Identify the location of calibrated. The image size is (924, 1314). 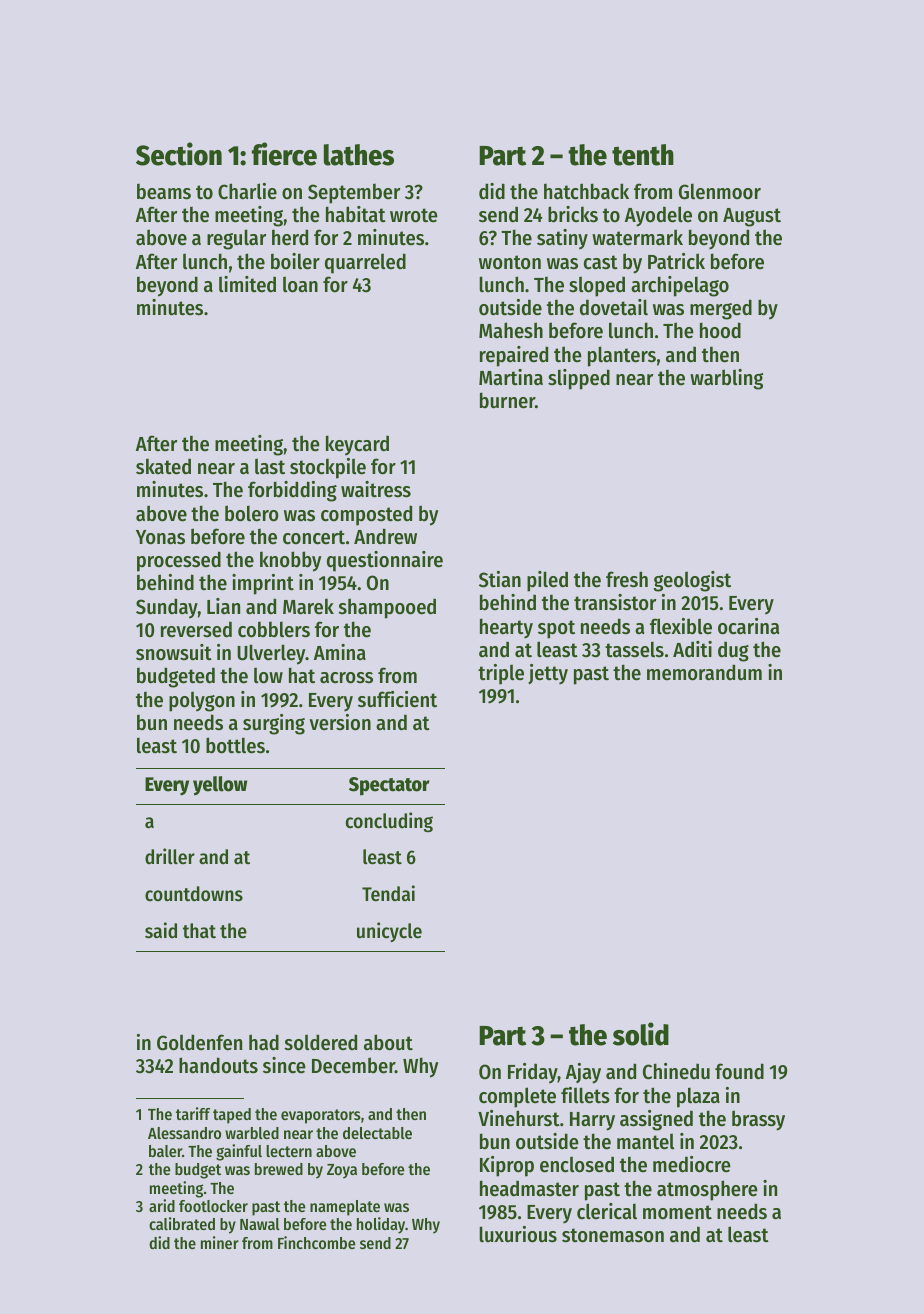
(182, 1223).
